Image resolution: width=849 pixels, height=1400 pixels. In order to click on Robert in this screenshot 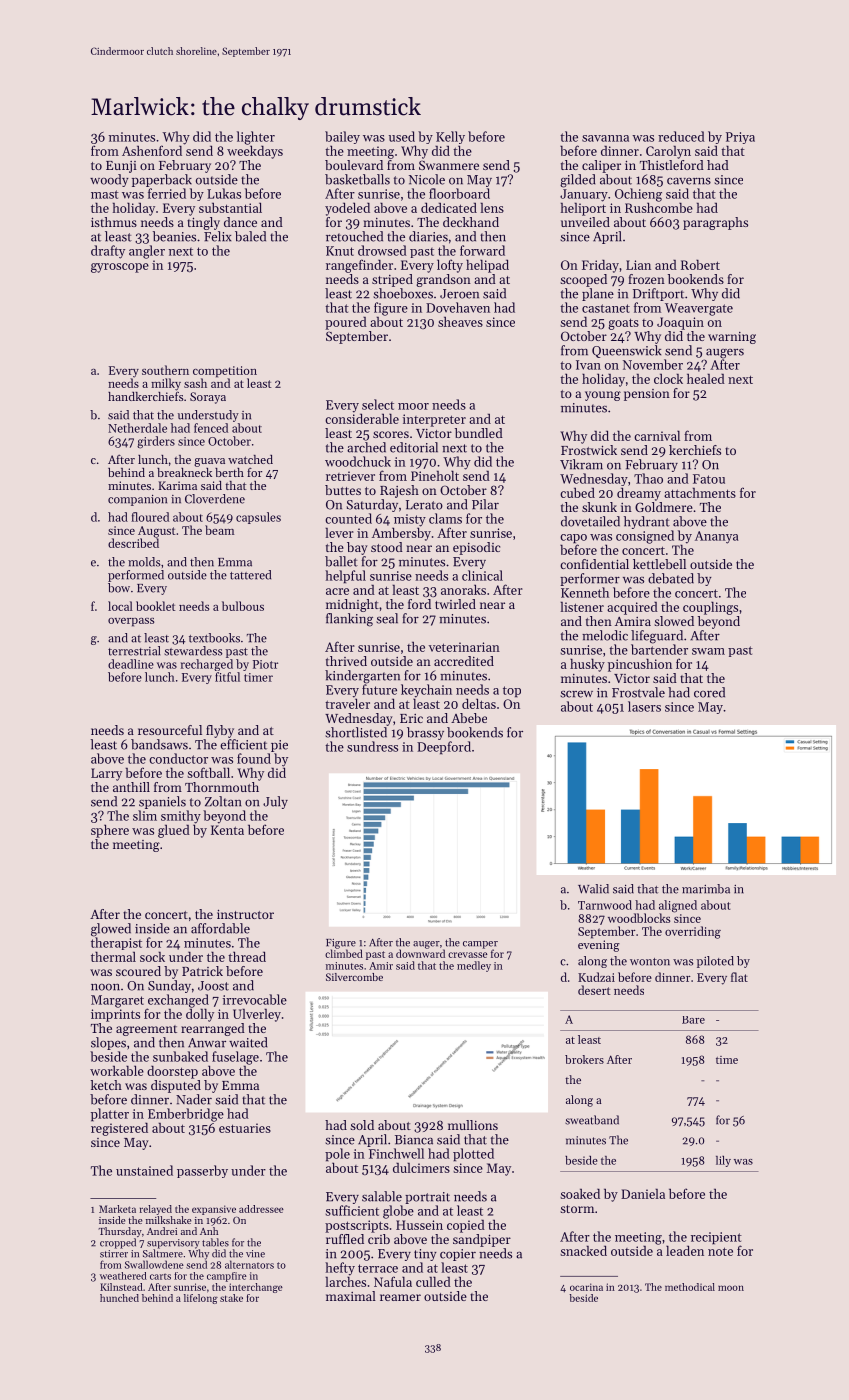, I will do `click(700, 264)`.
